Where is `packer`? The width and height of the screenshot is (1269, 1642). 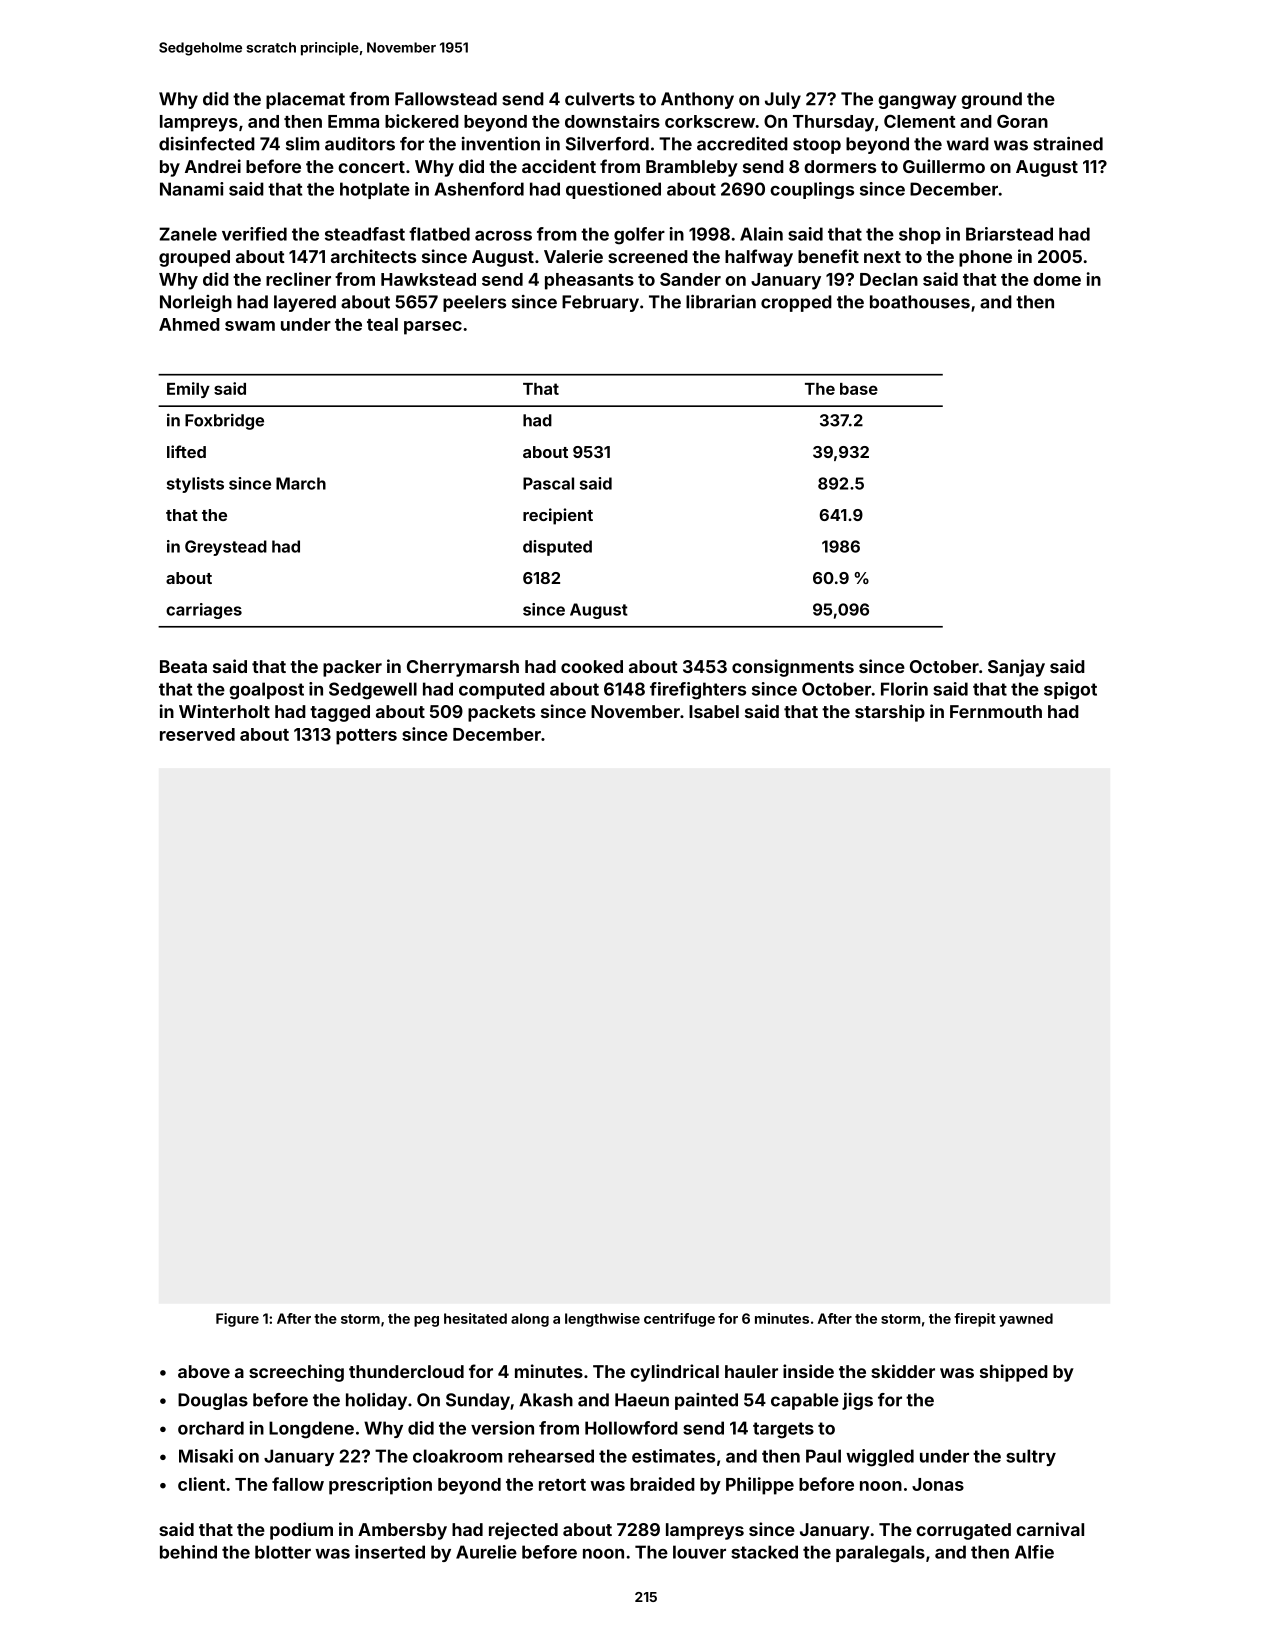 packer is located at coordinates (352, 668).
